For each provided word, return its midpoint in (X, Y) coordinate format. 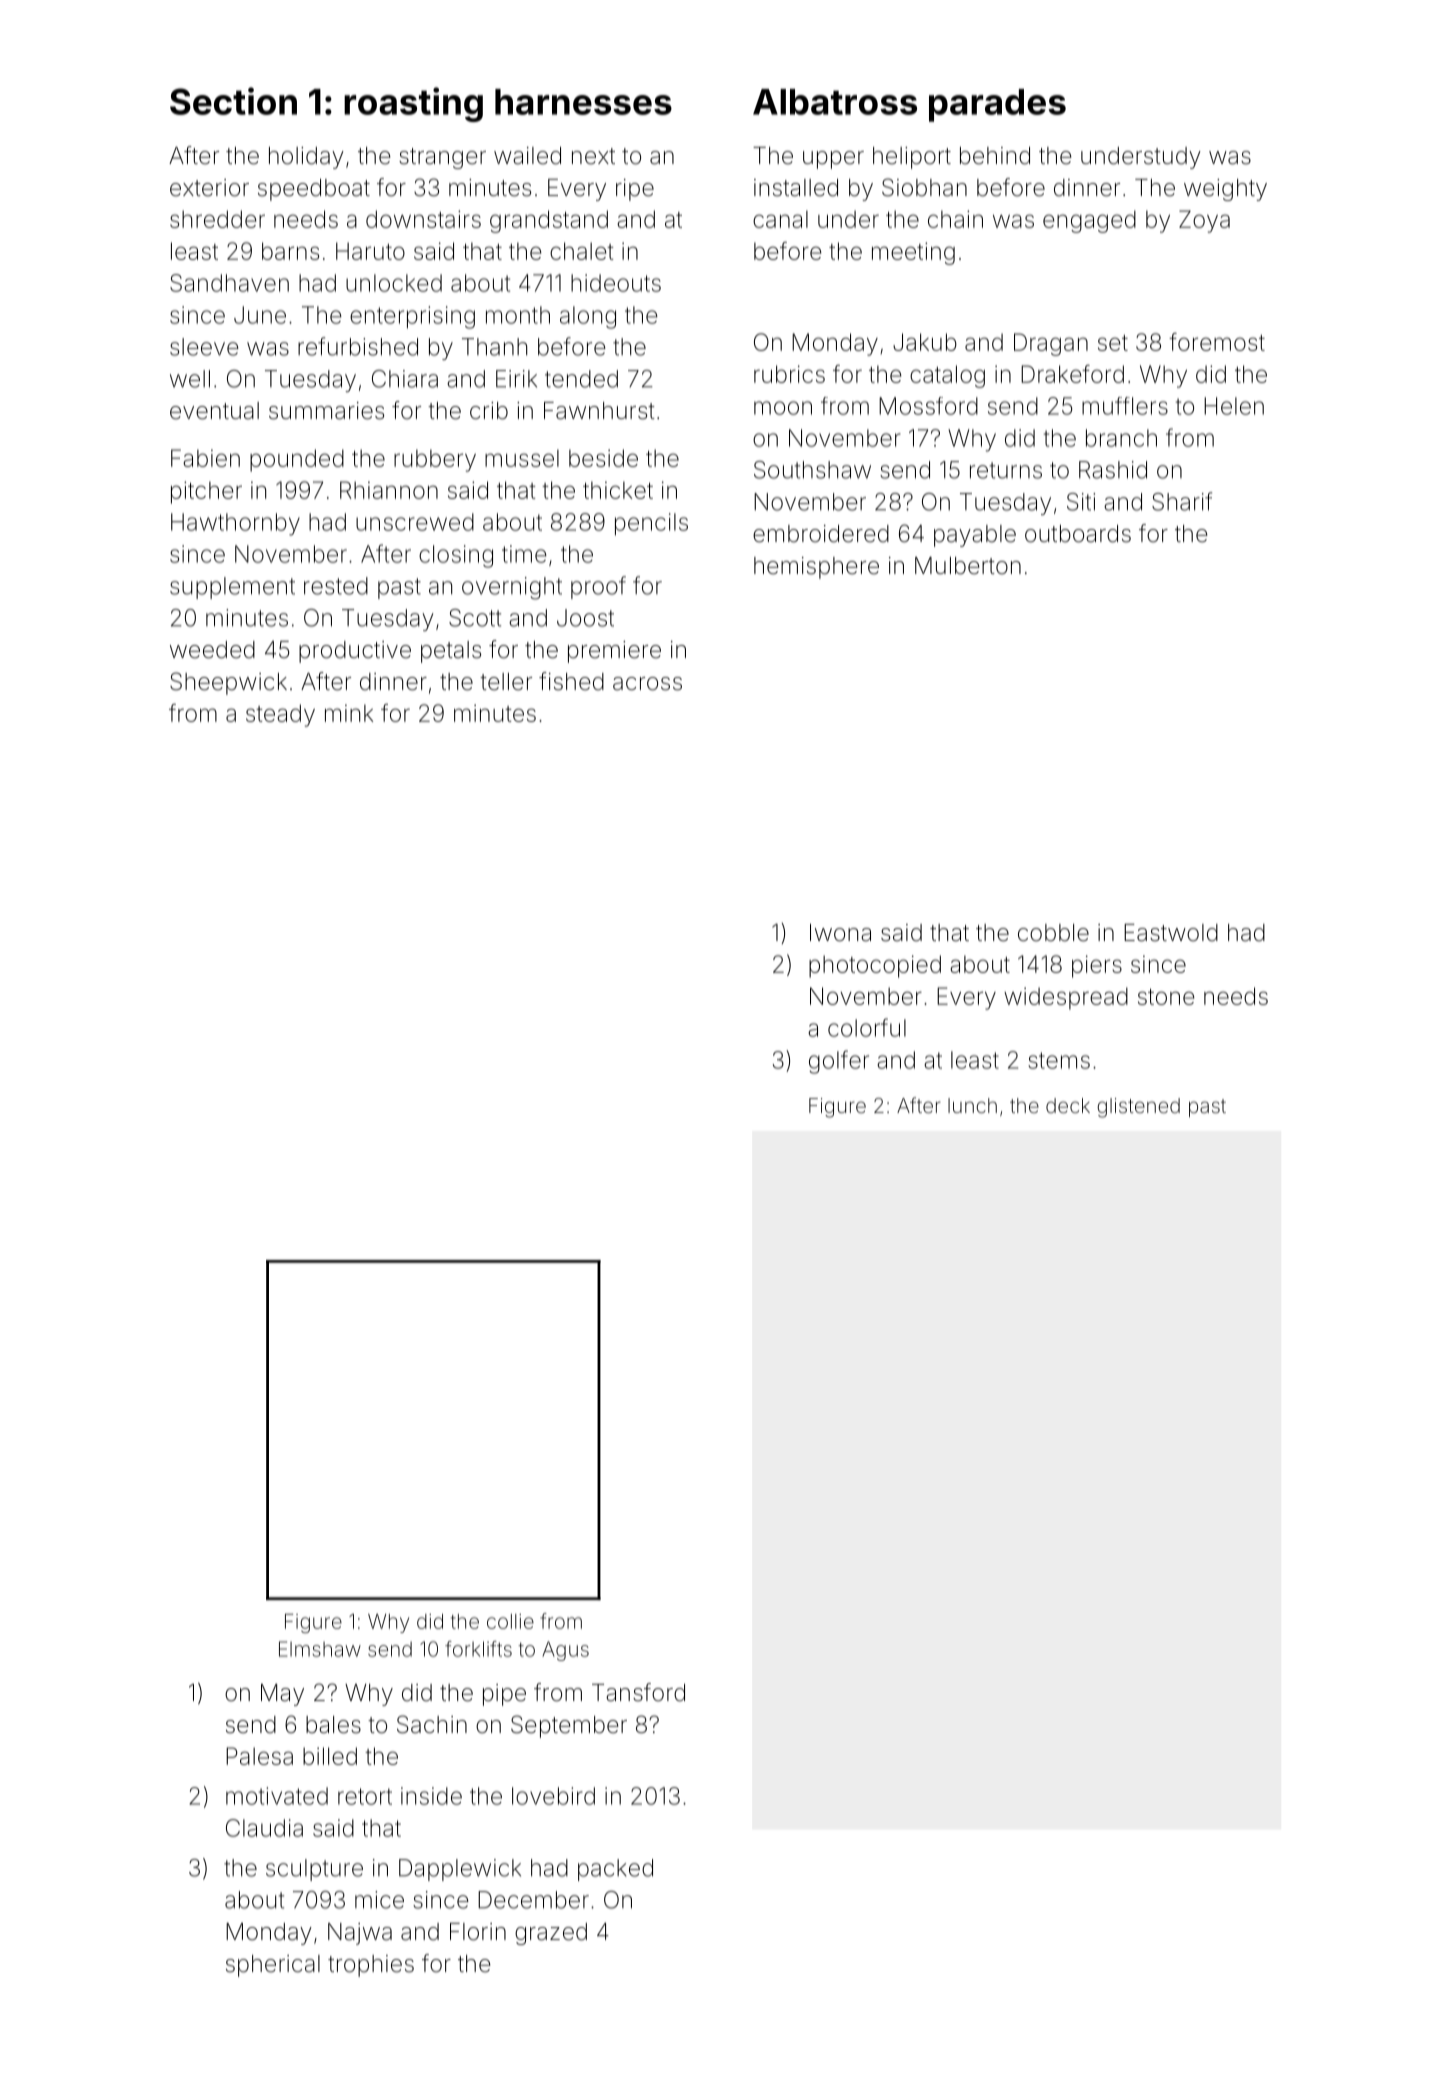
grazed (551, 1934)
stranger (442, 158)
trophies (371, 1966)
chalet (581, 251)
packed (615, 1870)
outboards (1078, 534)
